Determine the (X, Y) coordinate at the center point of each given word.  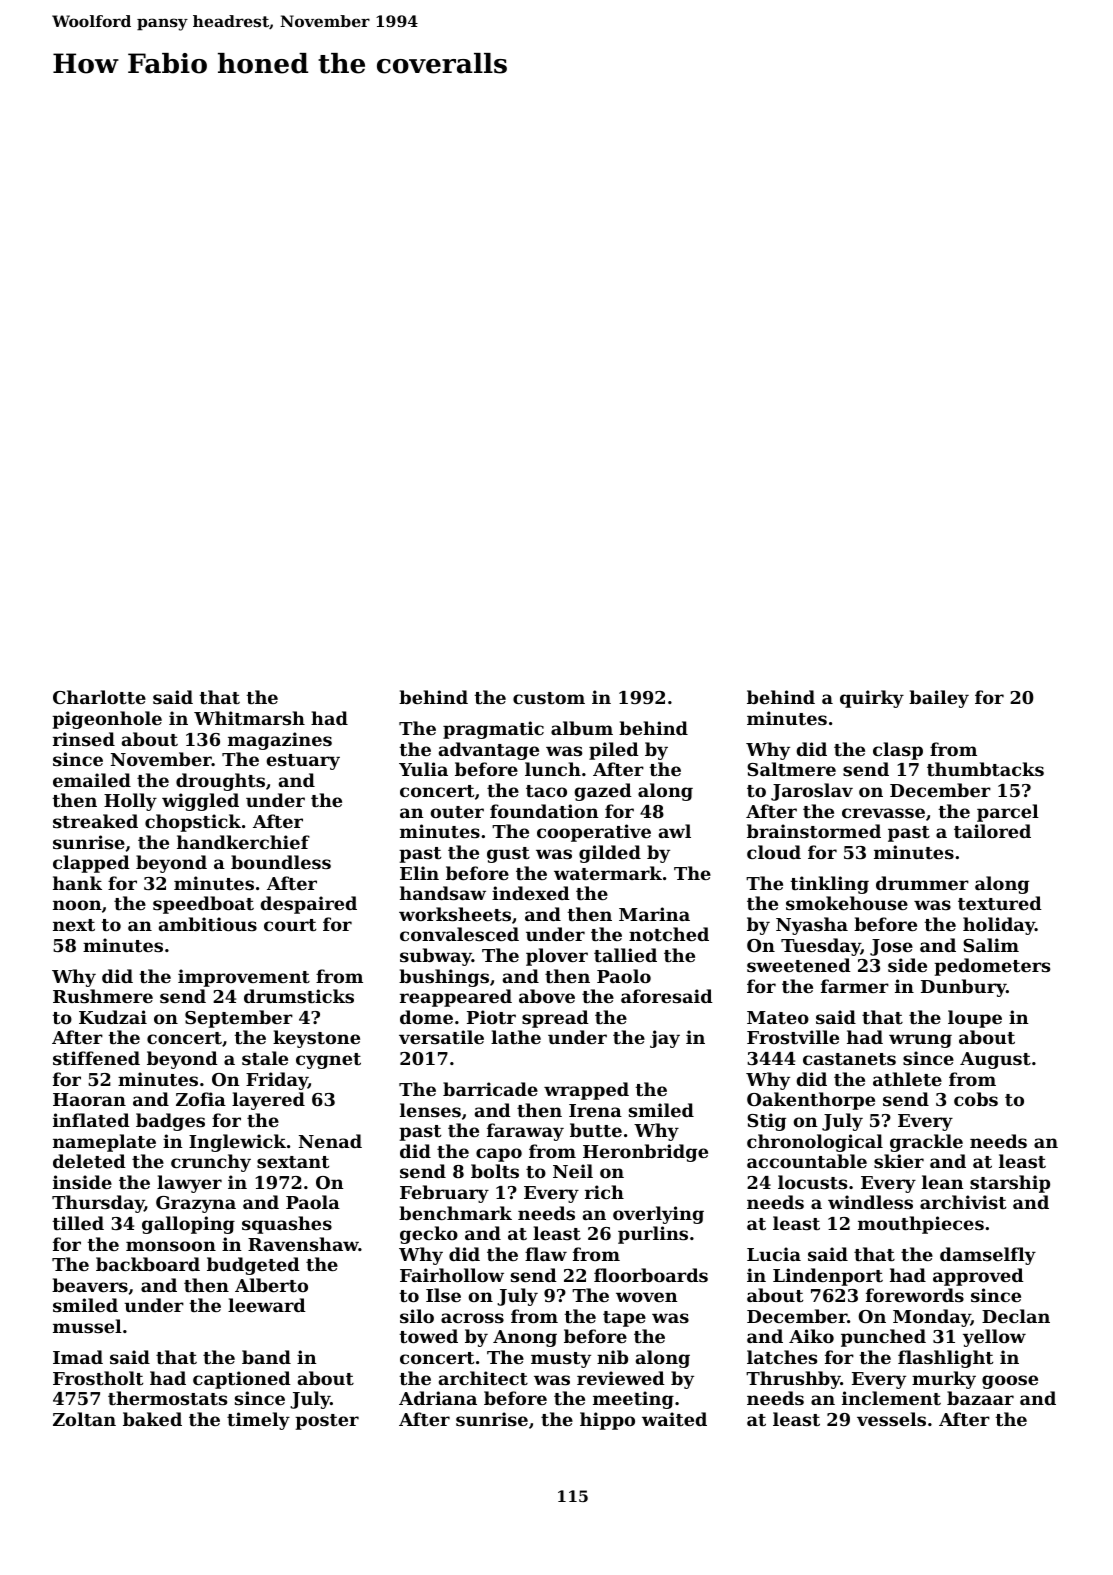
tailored (992, 831)
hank (77, 883)
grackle (926, 1143)
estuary (303, 762)
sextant (293, 1162)
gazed (603, 792)
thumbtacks (985, 769)
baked (152, 1419)
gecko (429, 1235)
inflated (91, 1120)
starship (1010, 1184)
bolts (495, 1171)
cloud (774, 852)
